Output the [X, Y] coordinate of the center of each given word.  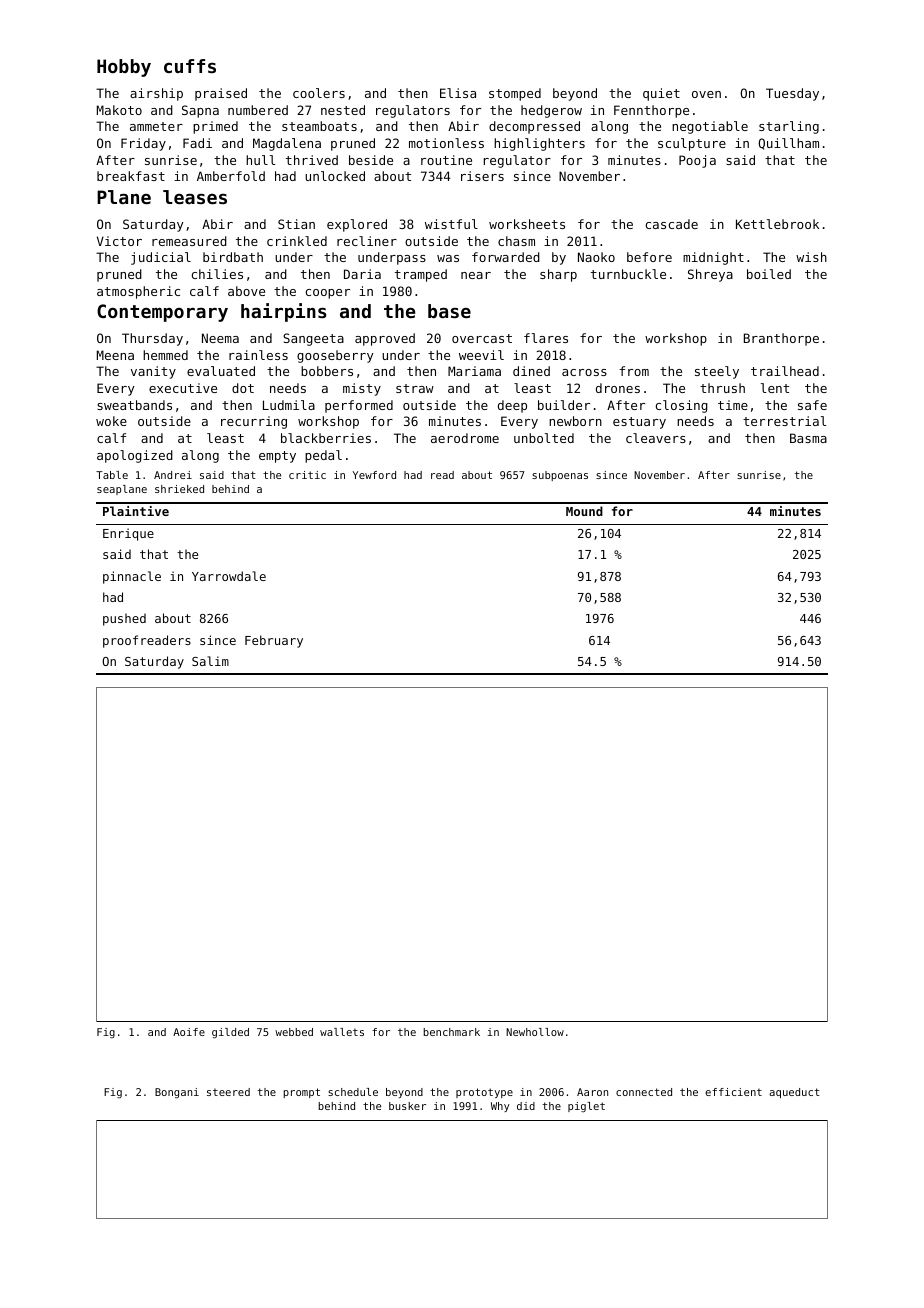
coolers [319, 93]
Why [500, 1107]
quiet [661, 94]
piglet [586, 1107]
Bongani [177, 1093]
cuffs [190, 66]
